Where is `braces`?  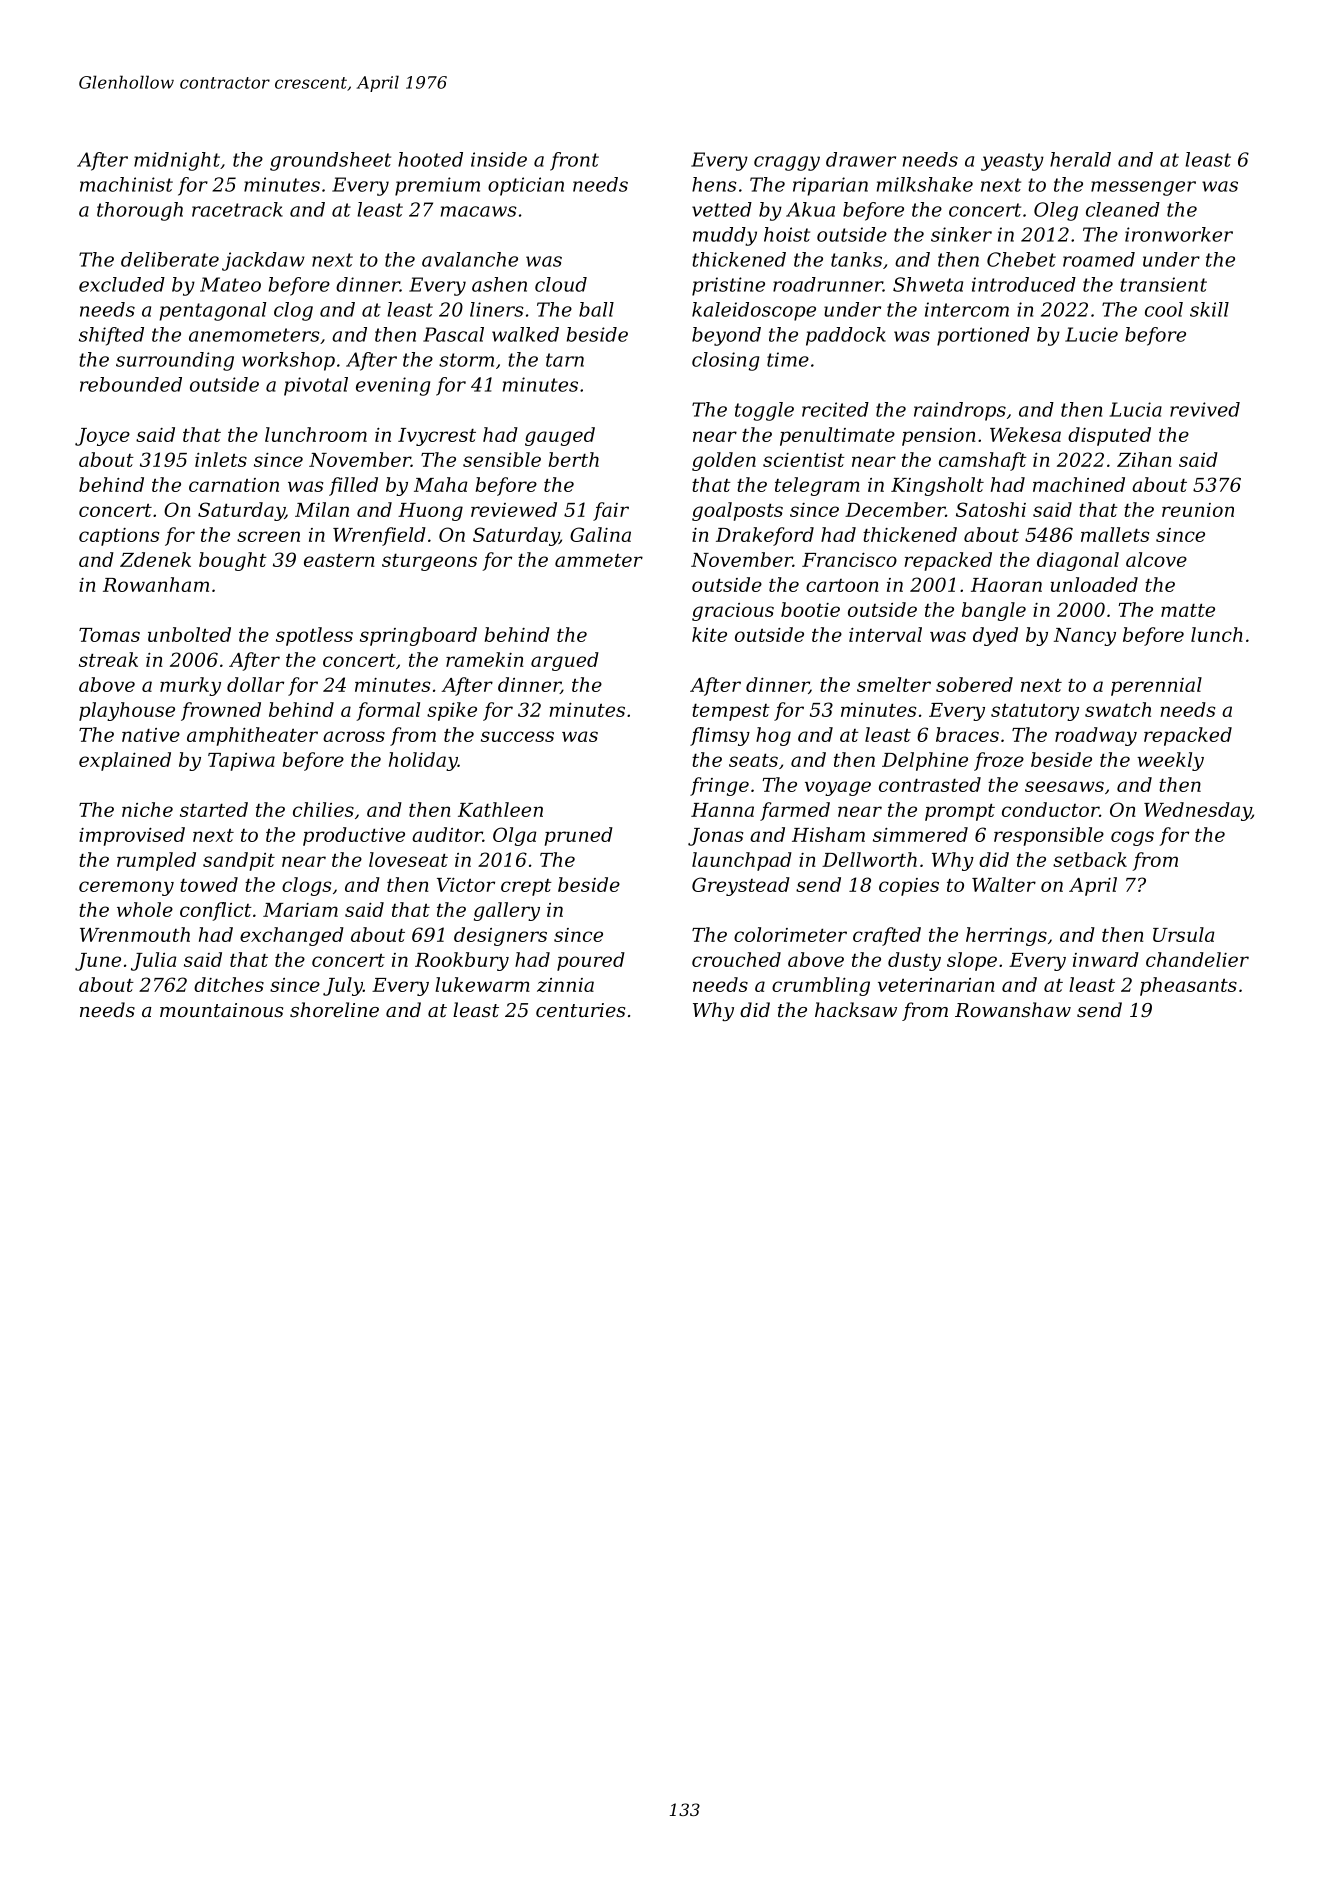 braces is located at coordinates (967, 734).
